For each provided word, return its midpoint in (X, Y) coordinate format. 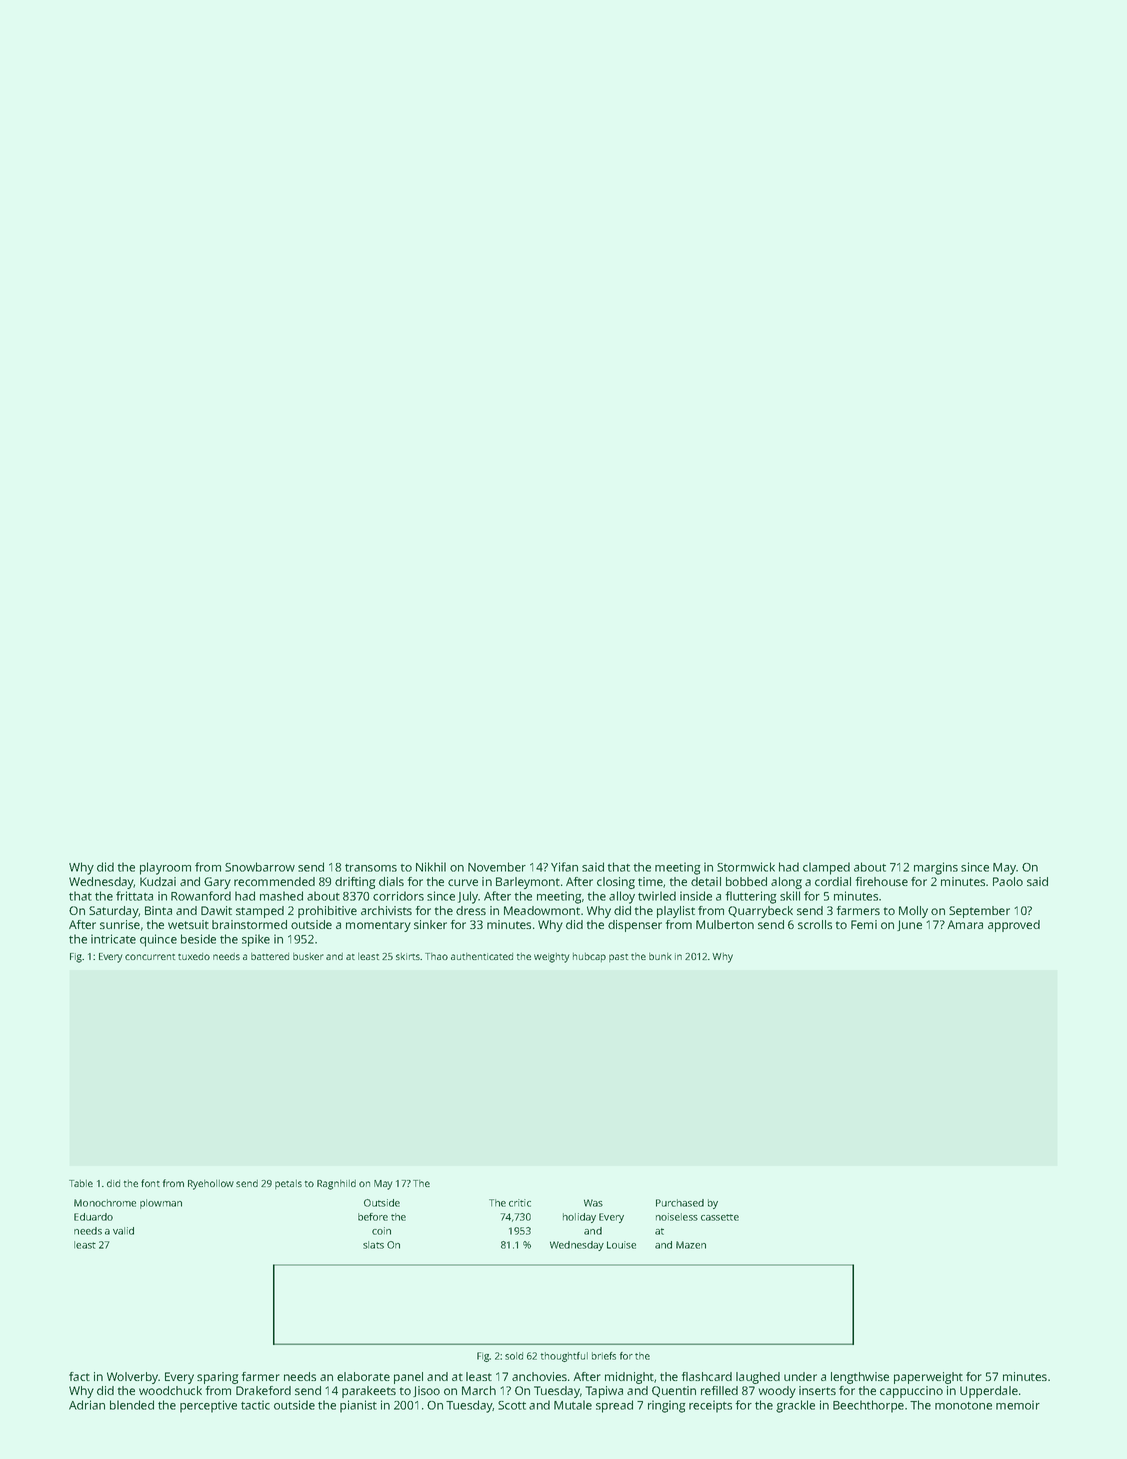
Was (593, 1203)
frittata (134, 896)
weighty (552, 958)
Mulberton (725, 924)
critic (520, 1203)
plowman (161, 1204)
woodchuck (170, 1390)
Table (81, 1183)
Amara (965, 924)
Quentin (674, 1391)
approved (1014, 926)
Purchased (680, 1203)
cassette (720, 1217)
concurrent (150, 957)
